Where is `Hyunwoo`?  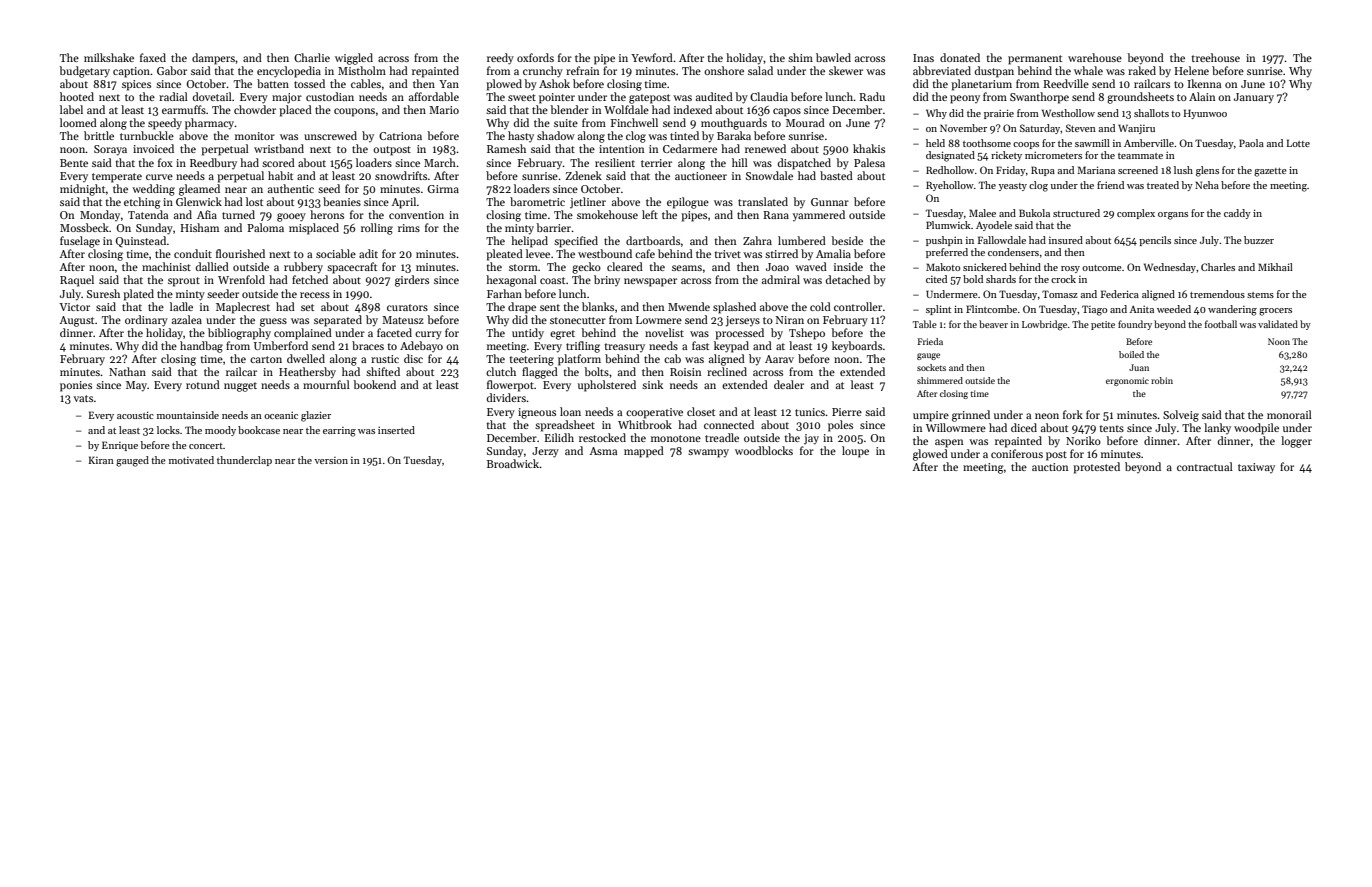
Hyunwoo is located at coordinates (1205, 114).
